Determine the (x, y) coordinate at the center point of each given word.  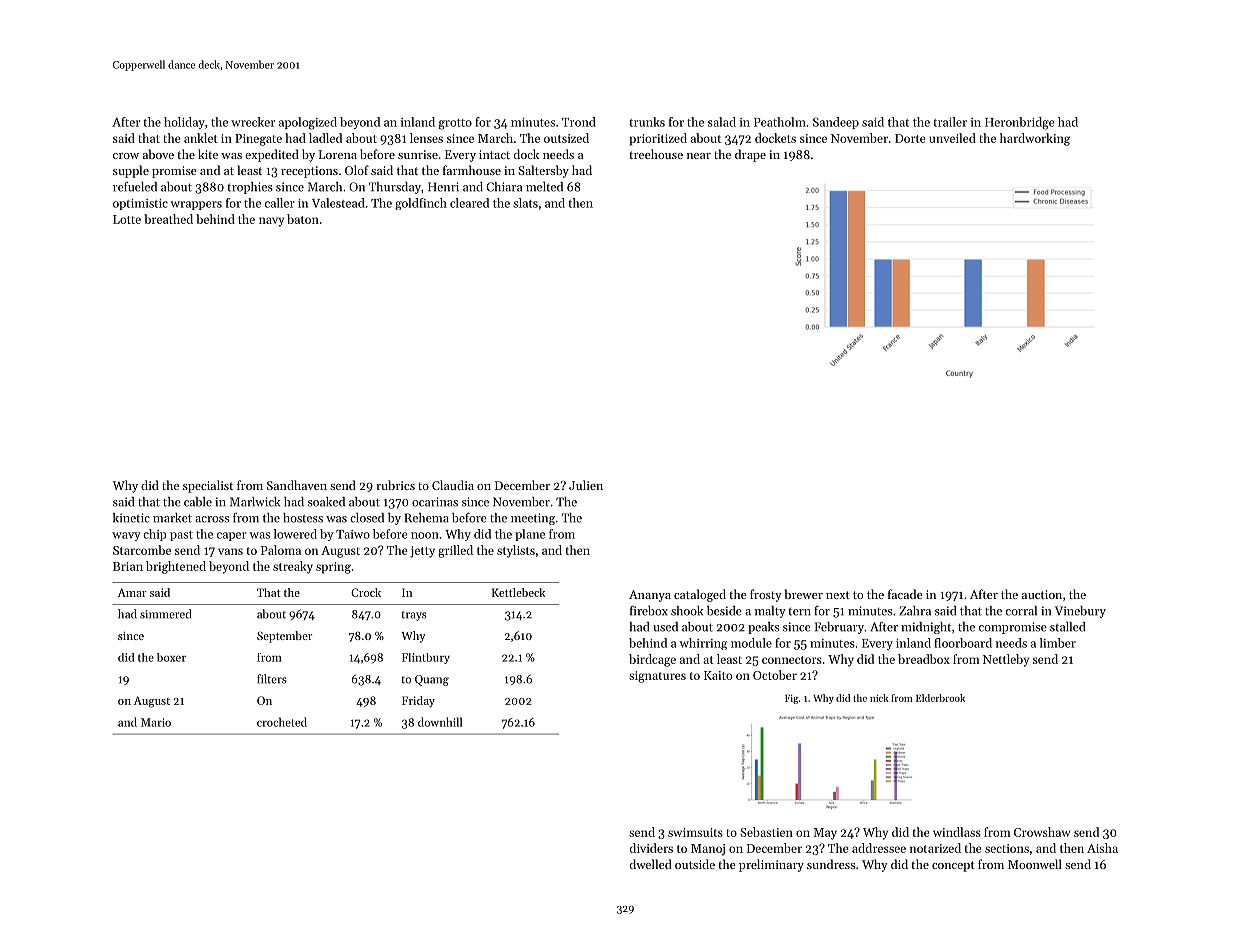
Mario (156, 722)
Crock (366, 592)
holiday (184, 123)
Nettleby (1006, 660)
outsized (566, 138)
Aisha (1102, 848)
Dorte (910, 138)
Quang (432, 680)
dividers (651, 848)
